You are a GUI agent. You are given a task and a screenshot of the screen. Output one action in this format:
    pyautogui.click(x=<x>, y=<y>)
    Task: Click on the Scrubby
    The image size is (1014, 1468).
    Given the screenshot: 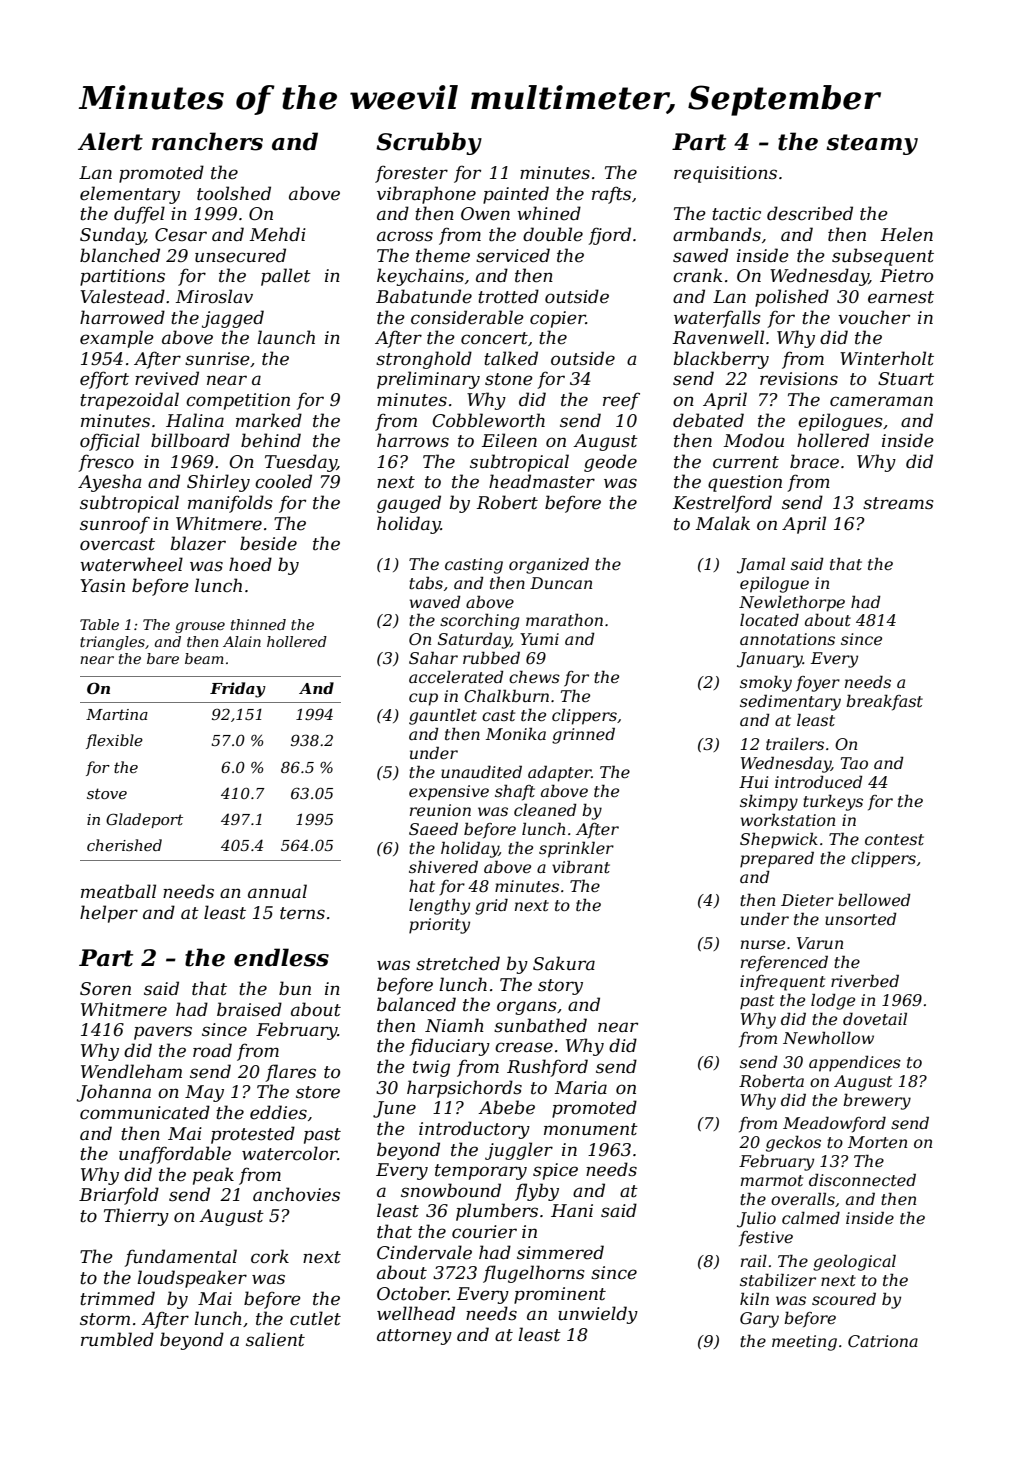 What is the action you would take?
    pyautogui.click(x=429, y=143)
